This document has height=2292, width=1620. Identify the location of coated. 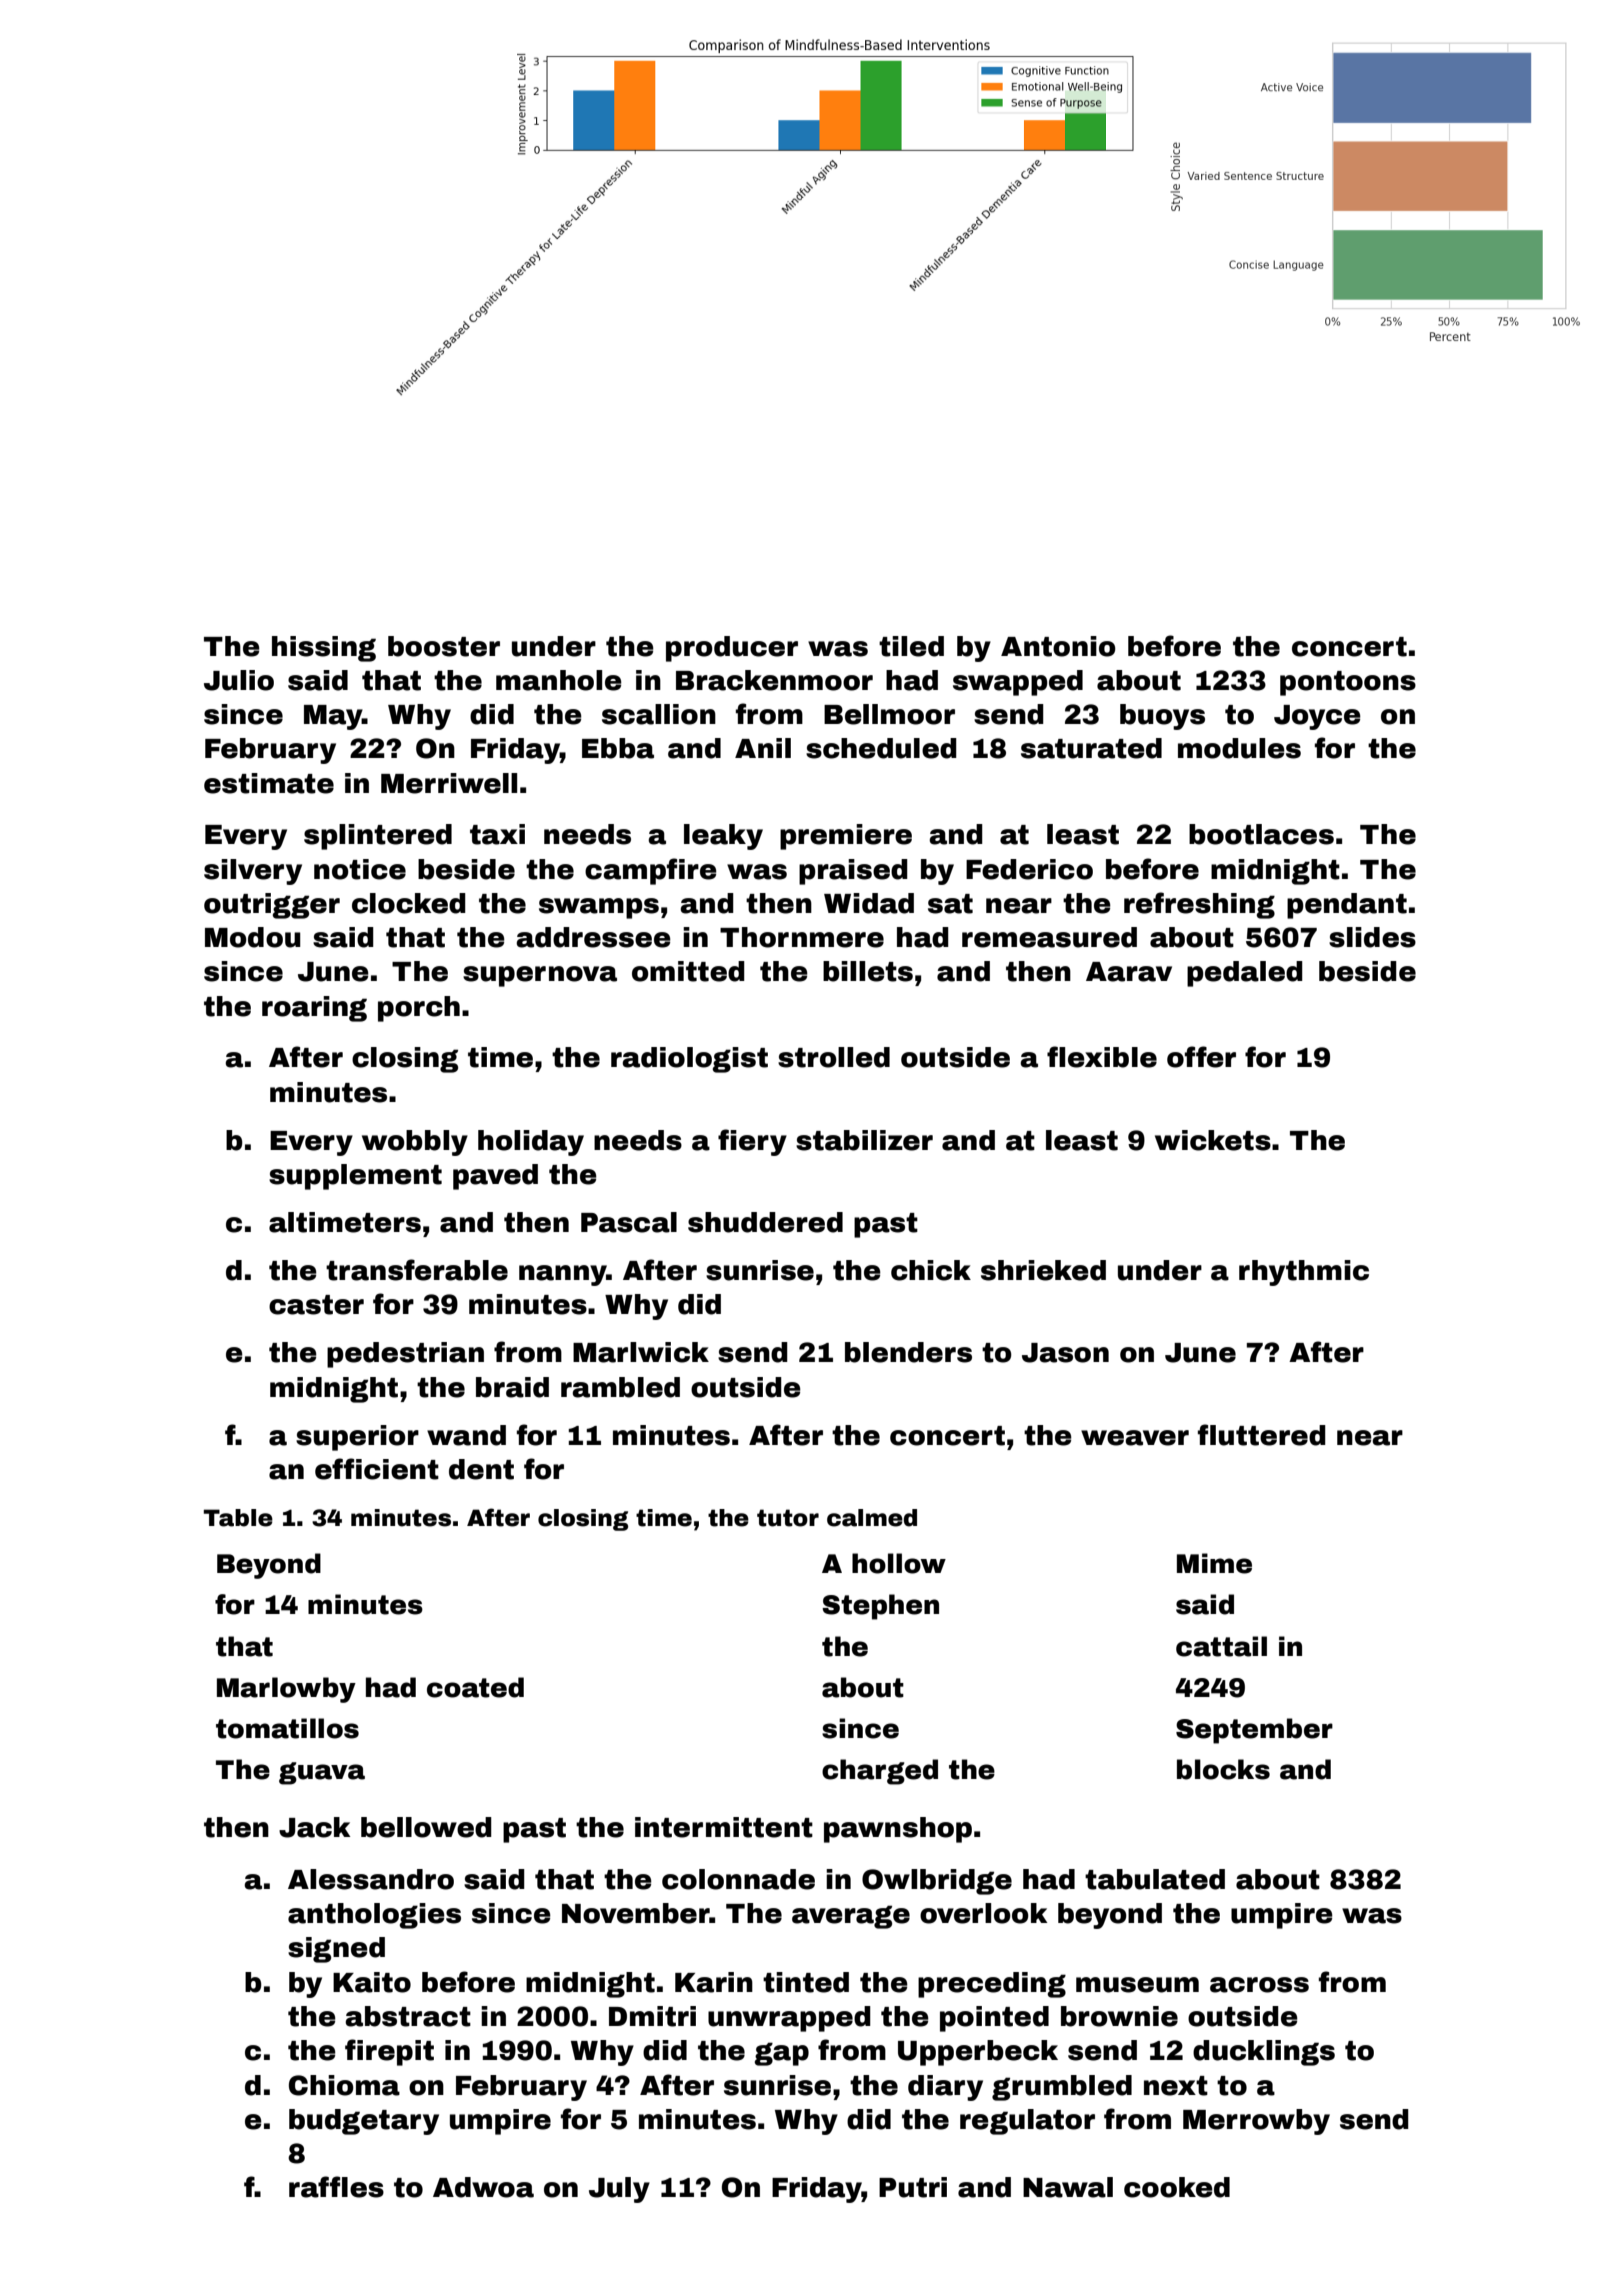
(475, 1687).
